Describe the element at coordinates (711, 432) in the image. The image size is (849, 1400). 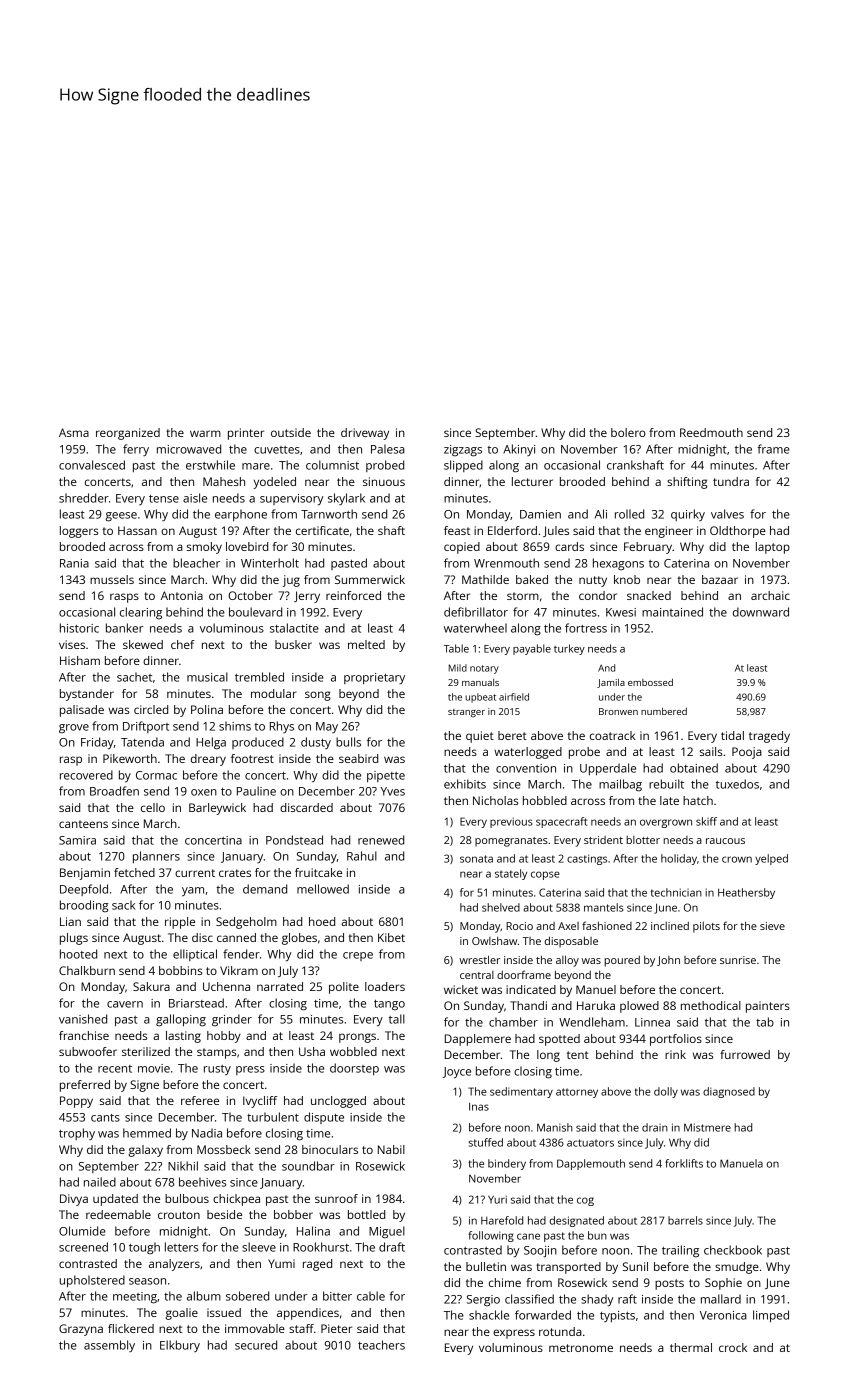
I see `Reedmouth` at that location.
